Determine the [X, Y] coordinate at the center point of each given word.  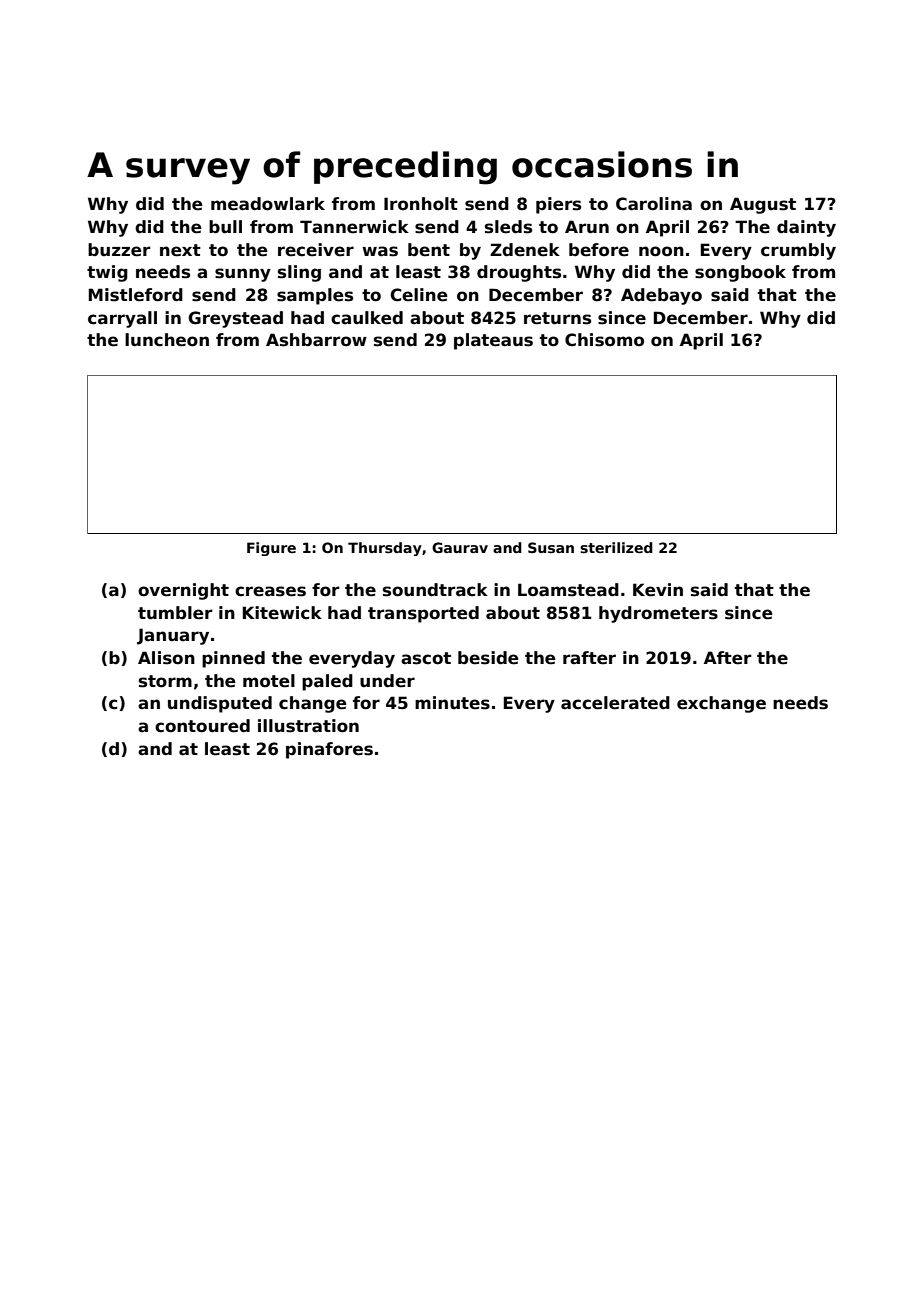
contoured [202, 726]
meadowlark [268, 204]
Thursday [385, 549]
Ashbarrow [316, 340]
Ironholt [421, 204]
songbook [740, 273]
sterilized [616, 547]
